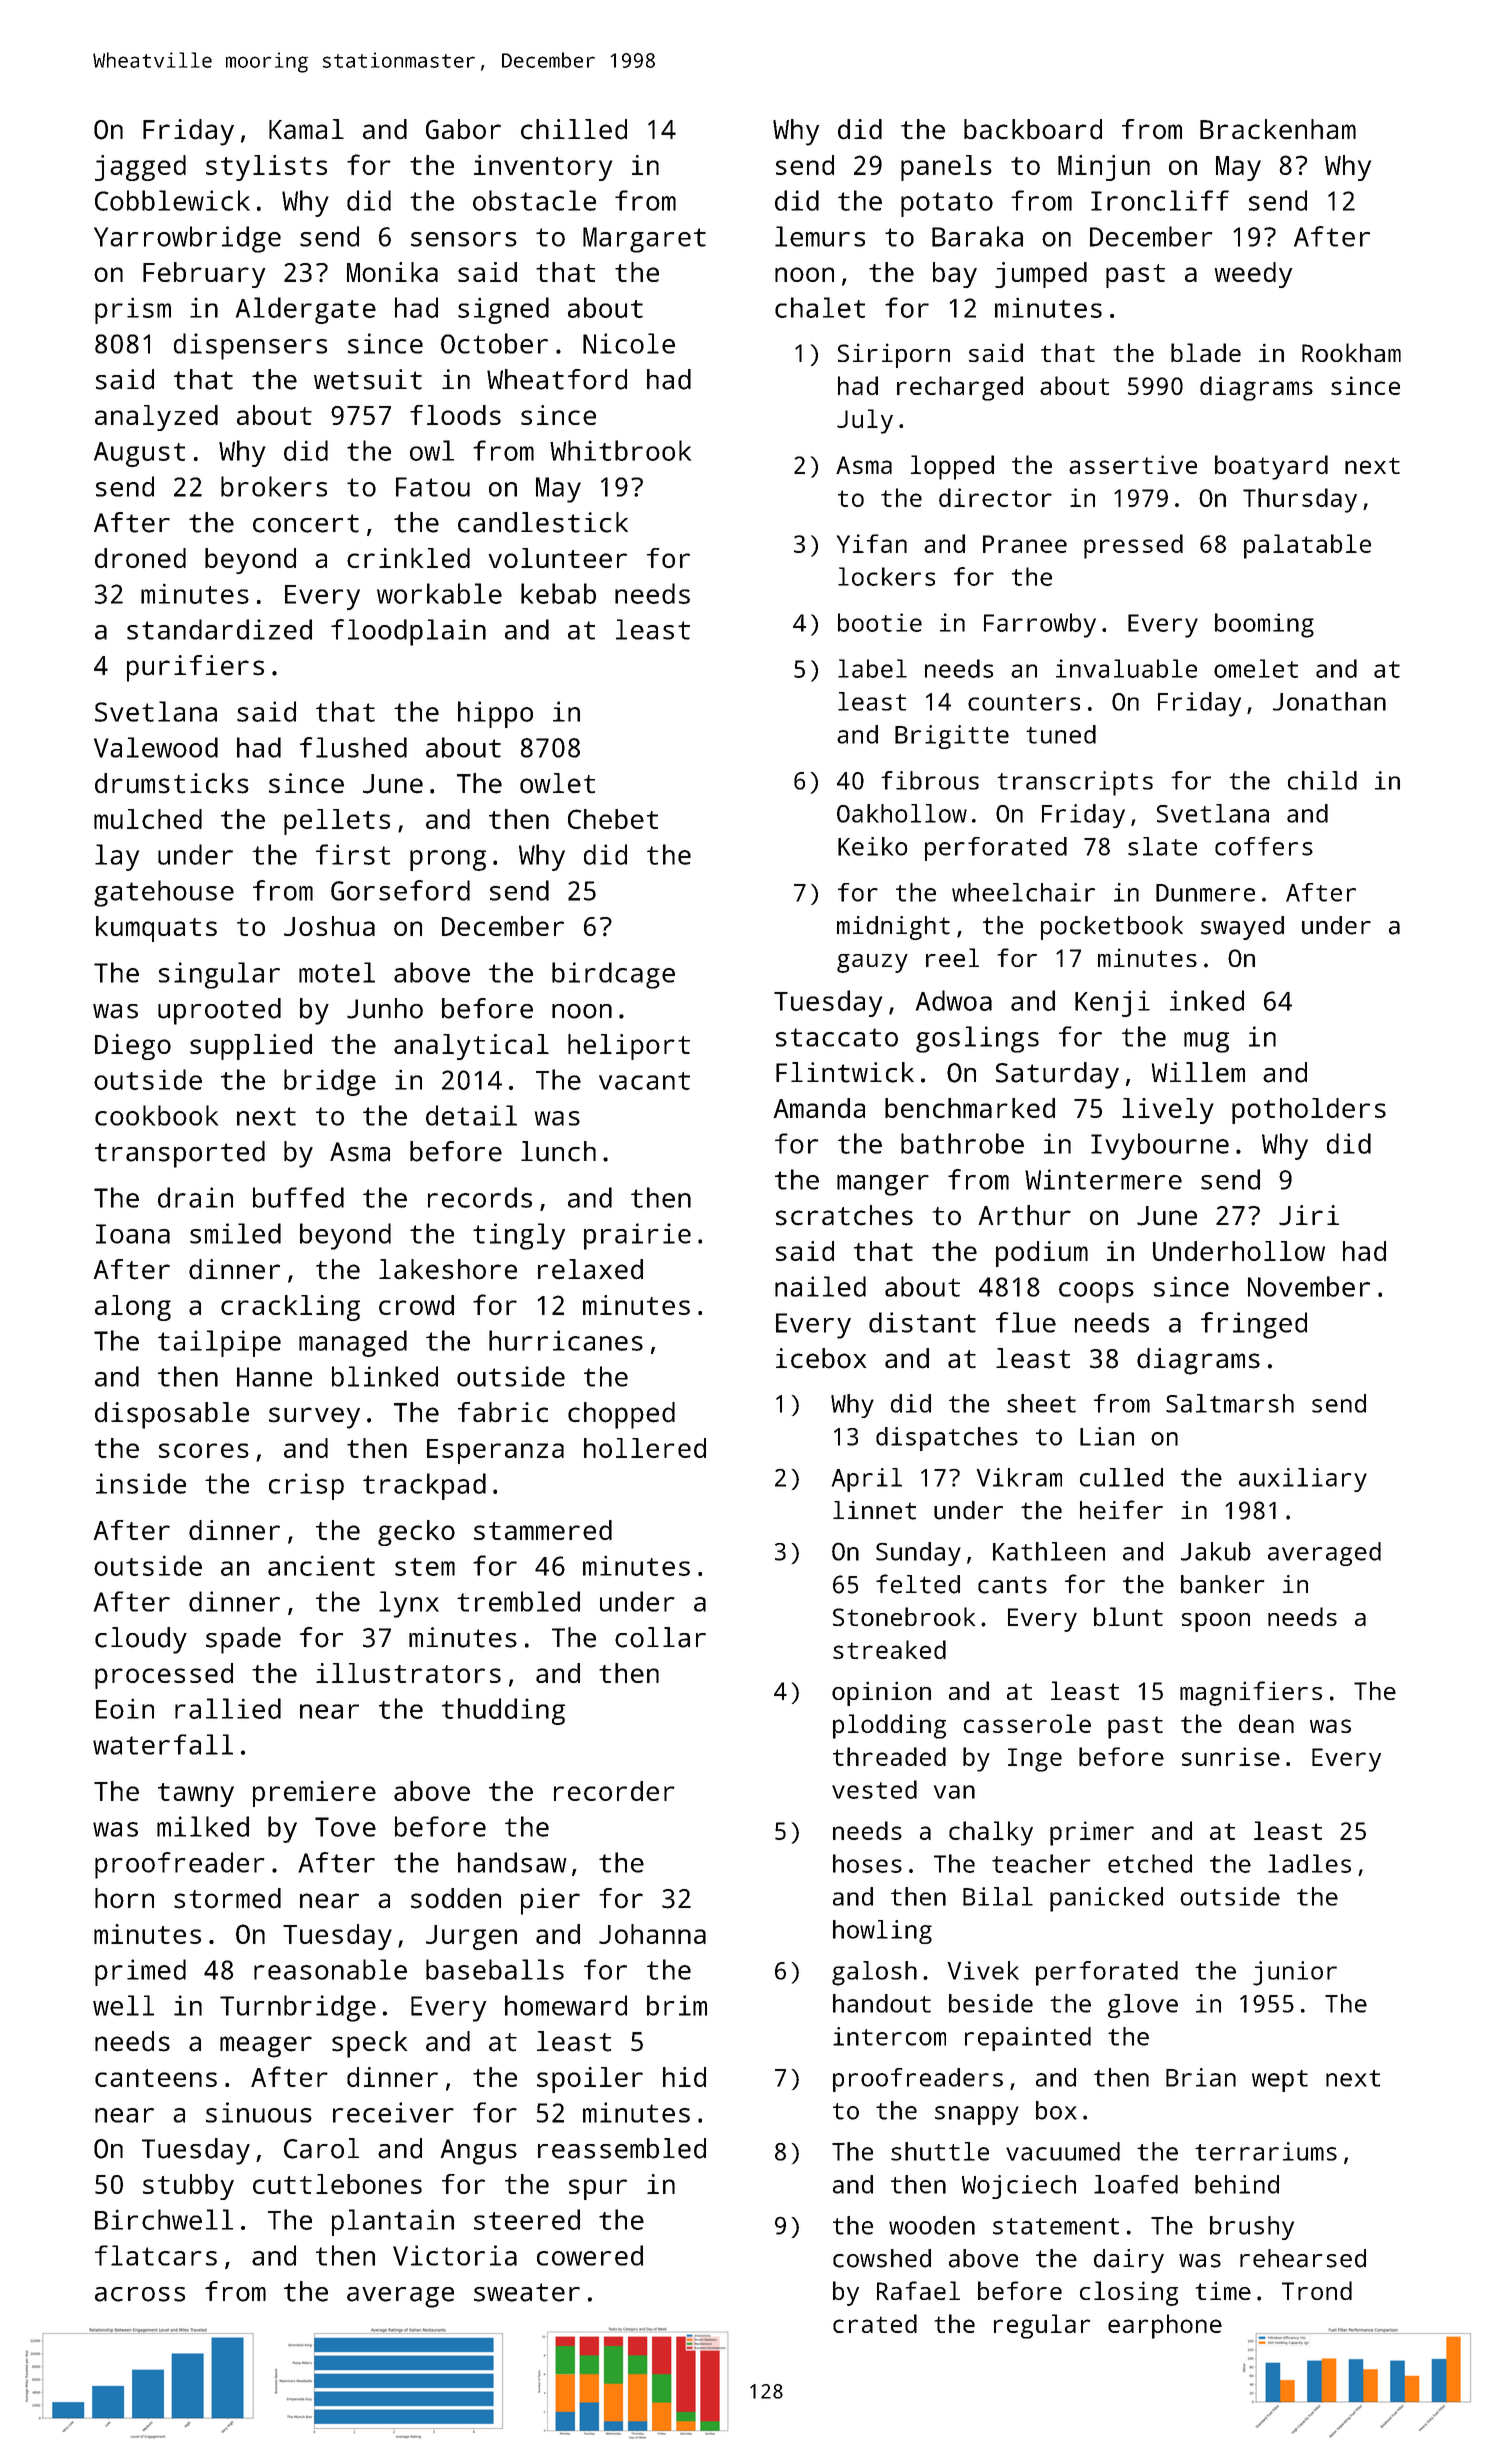 Image resolution: width=1496 pixels, height=2464 pixels. What do you see at coordinates (1351, 352) in the page?
I see `Rookham` at bounding box center [1351, 352].
